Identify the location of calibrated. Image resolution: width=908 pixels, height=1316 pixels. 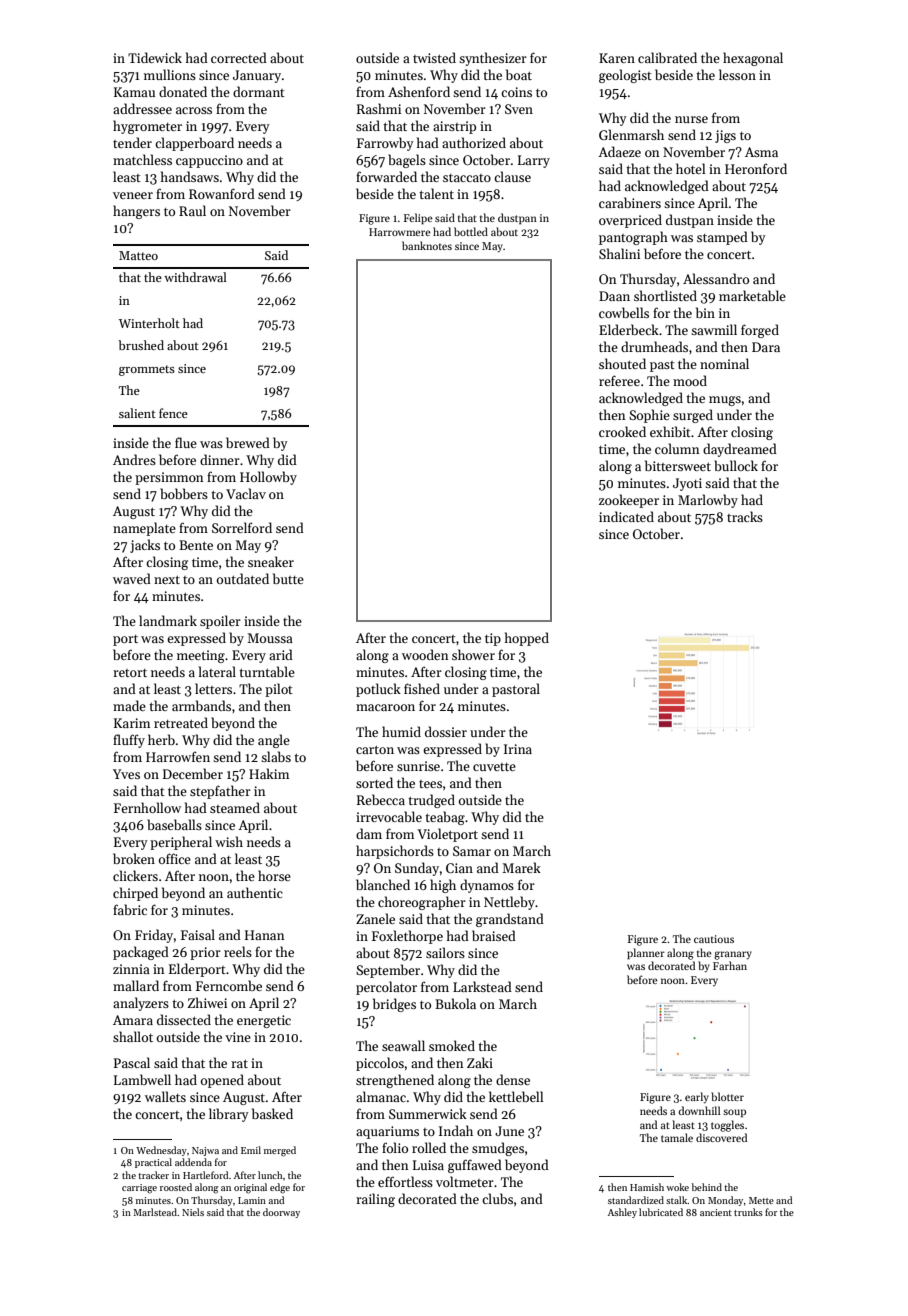
(667, 57).
